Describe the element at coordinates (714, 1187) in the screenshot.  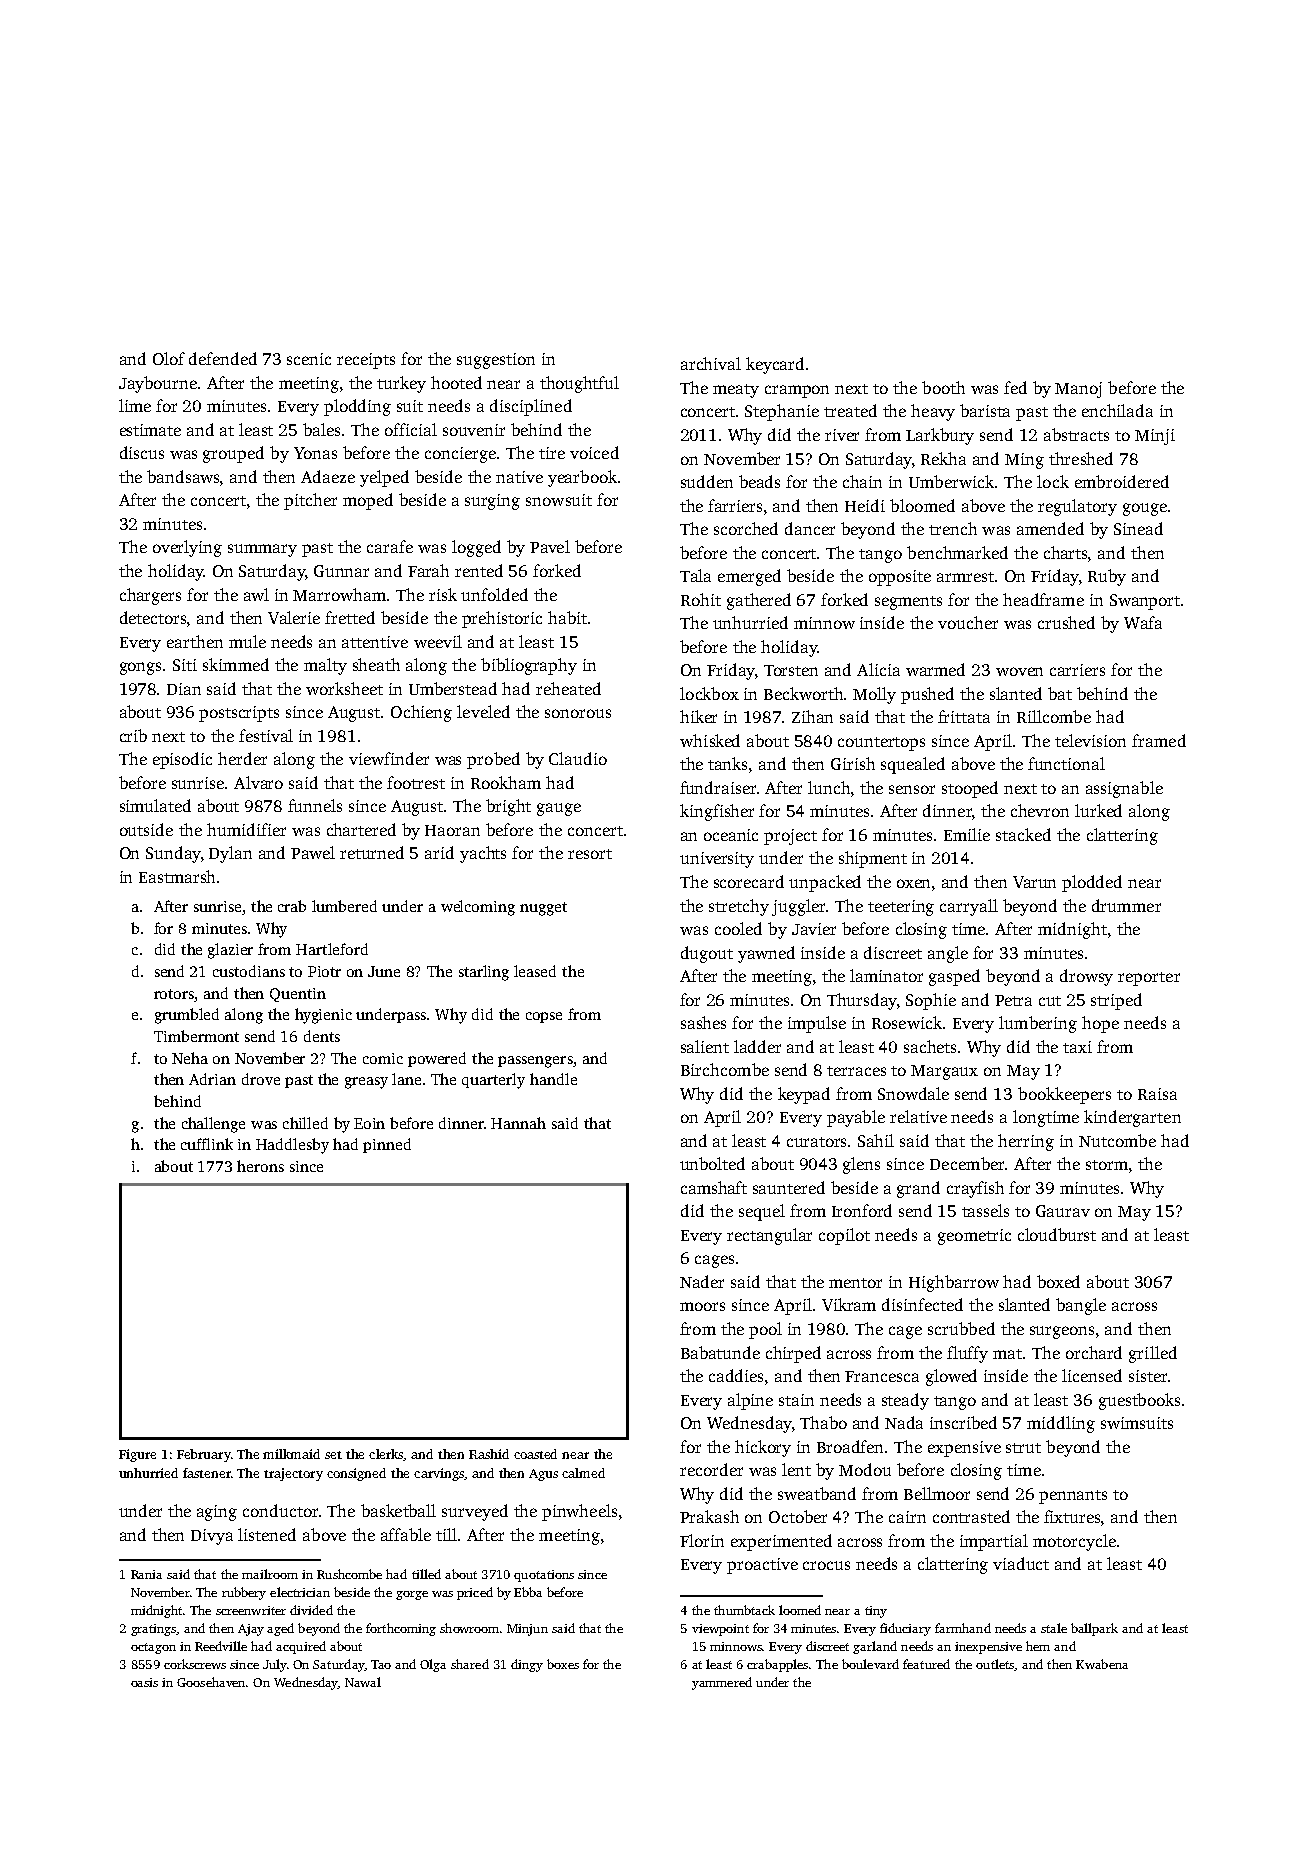
I see `camshaft` at that location.
